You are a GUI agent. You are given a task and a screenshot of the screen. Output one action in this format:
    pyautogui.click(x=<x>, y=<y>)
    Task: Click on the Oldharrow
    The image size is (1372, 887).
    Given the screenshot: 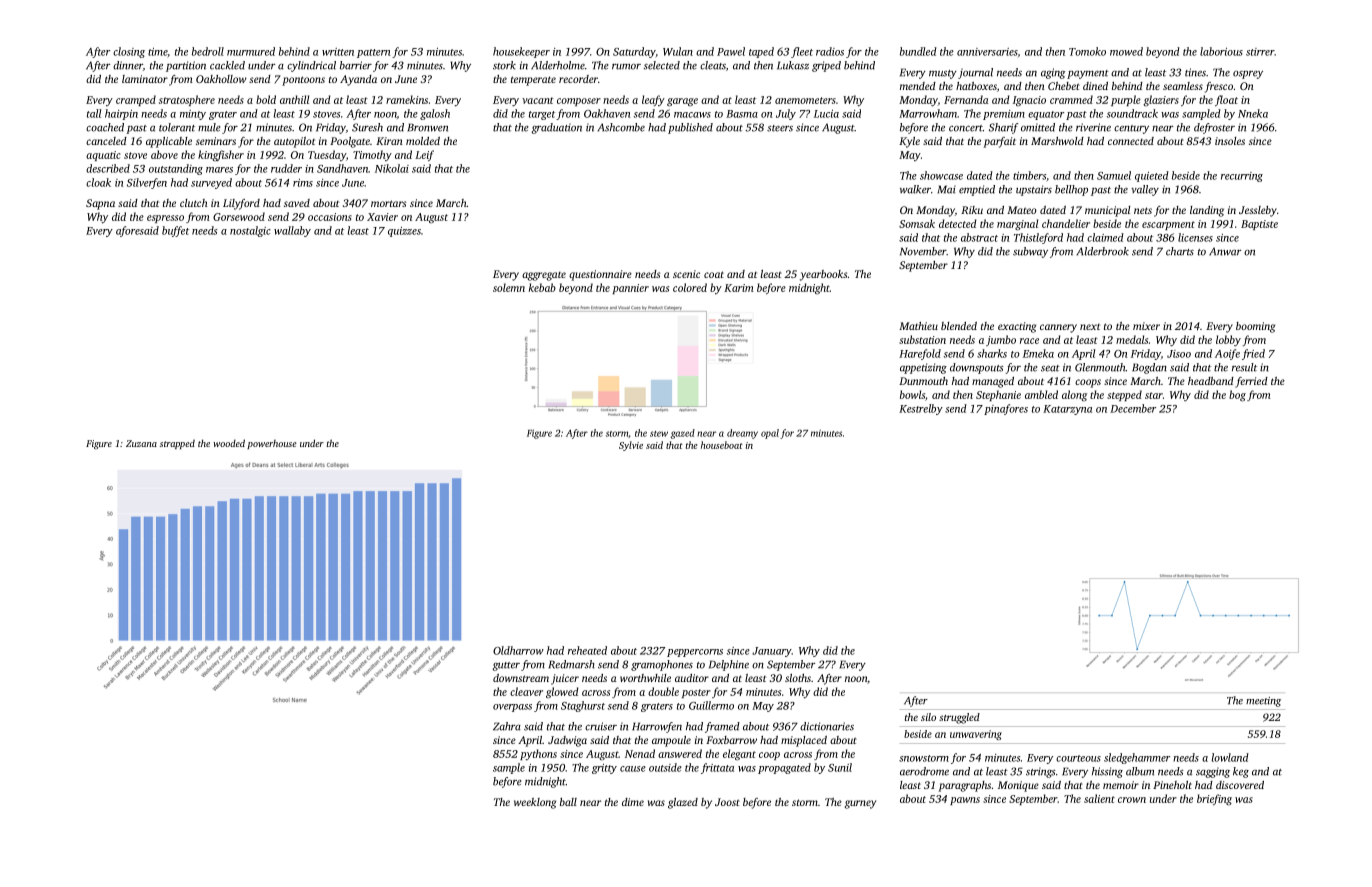 What is the action you would take?
    pyautogui.click(x=518, y=650)
